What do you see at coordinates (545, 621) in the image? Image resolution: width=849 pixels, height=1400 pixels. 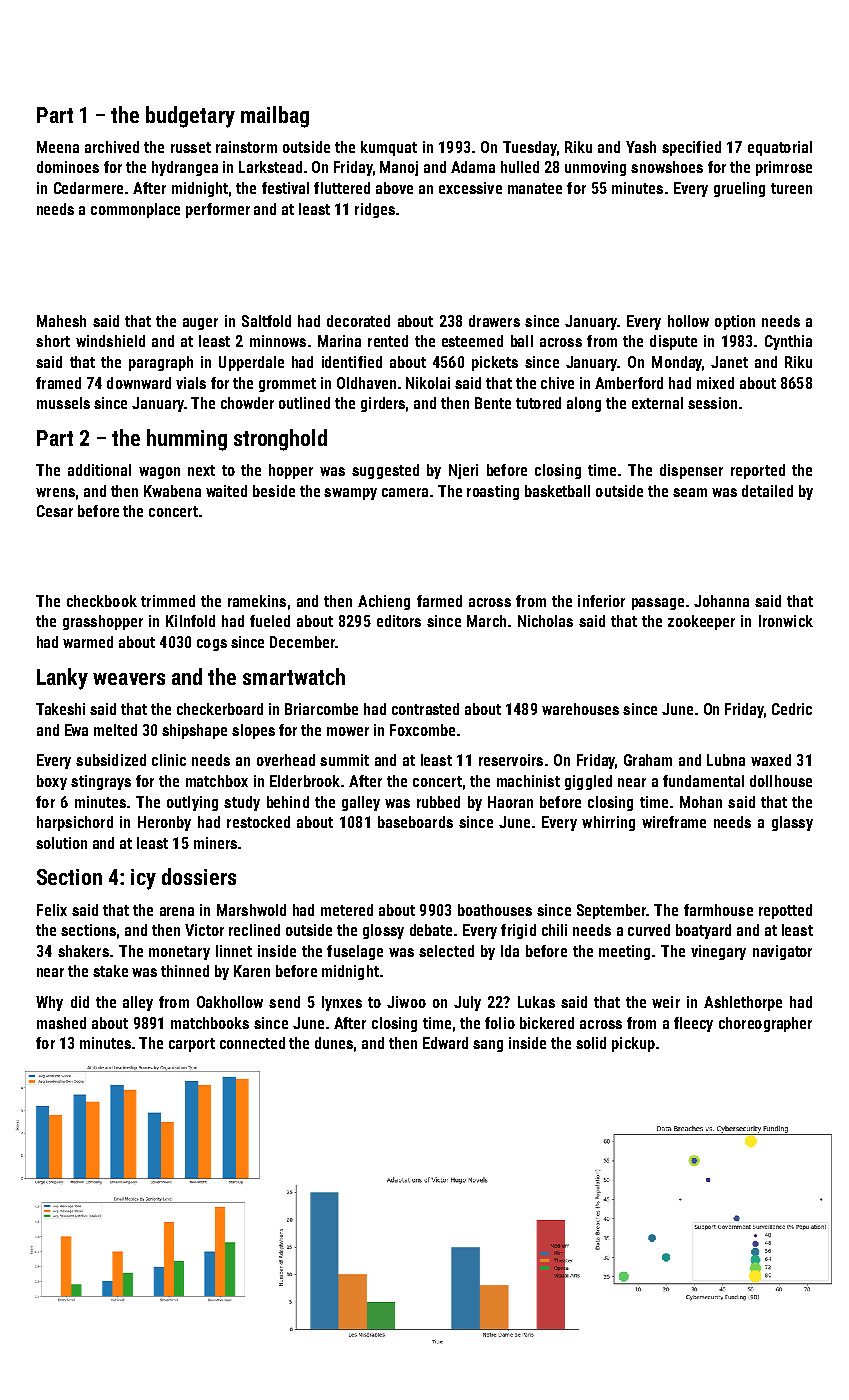 I see `Nicholas` at bounding box center [545, 621].
